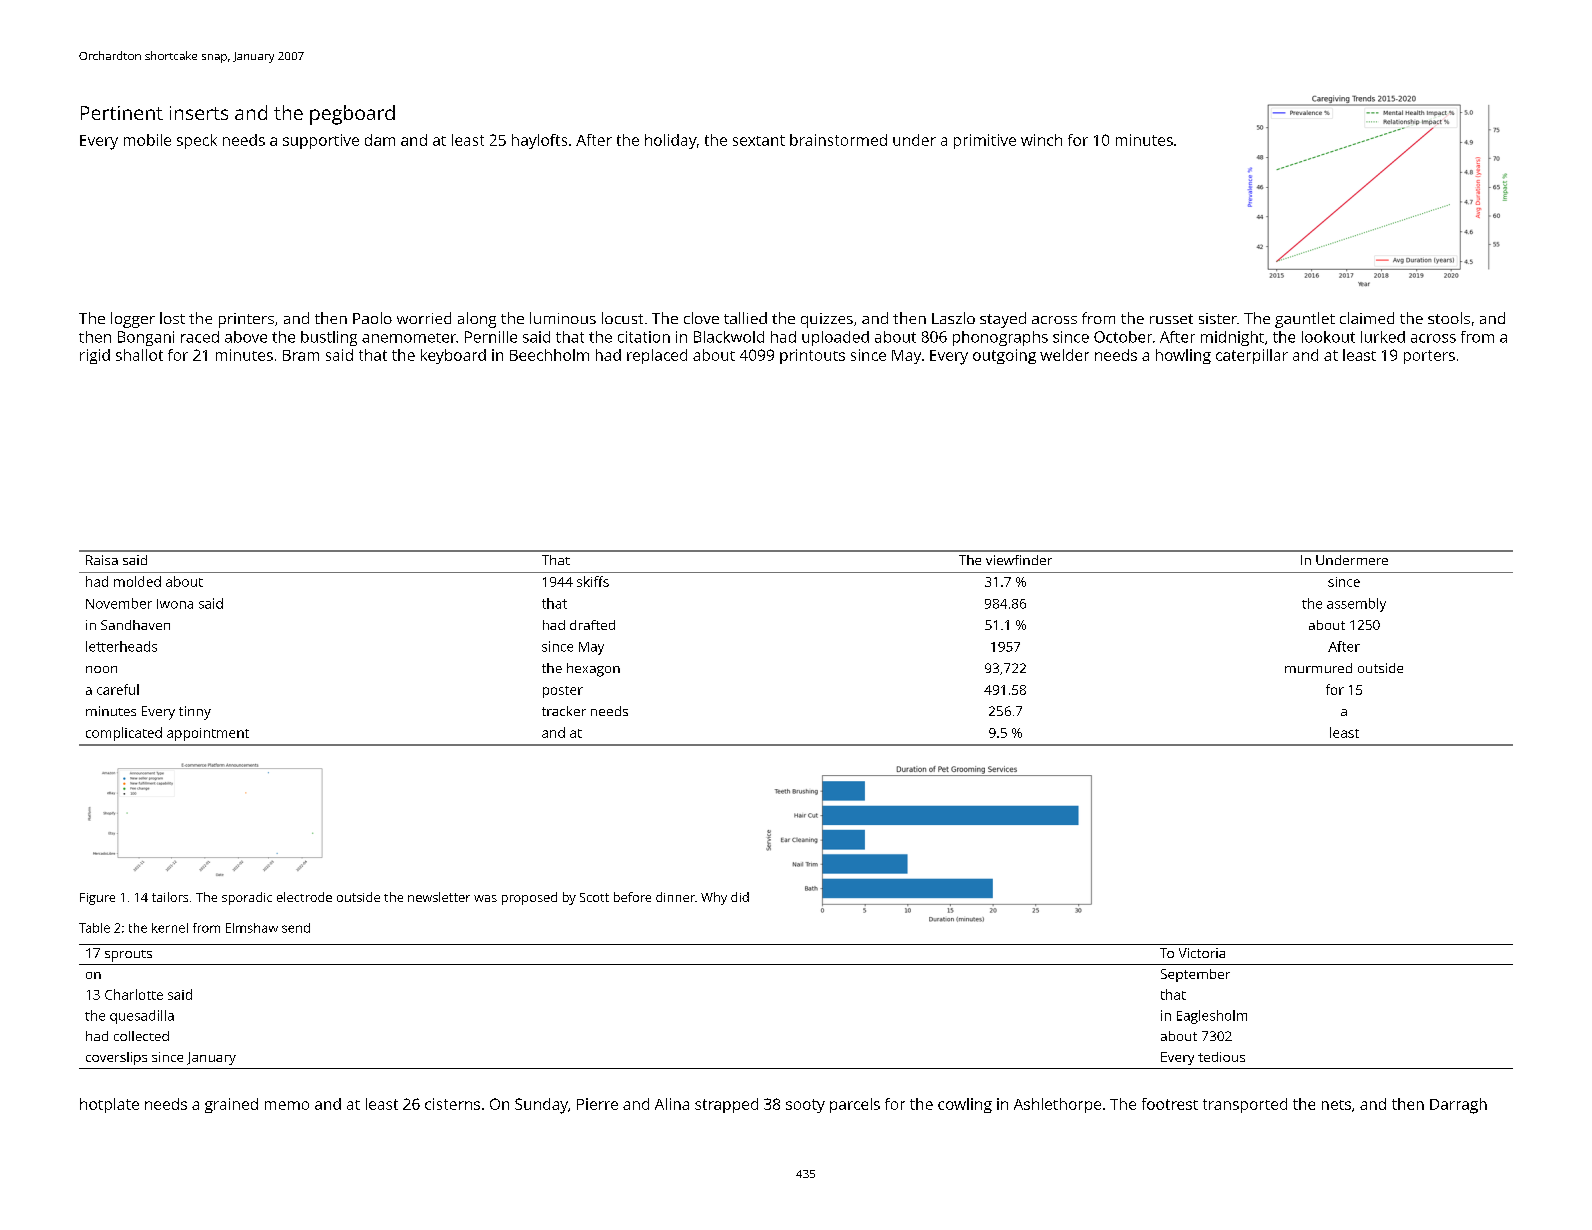  I want to click on before, so click(632, 897).
